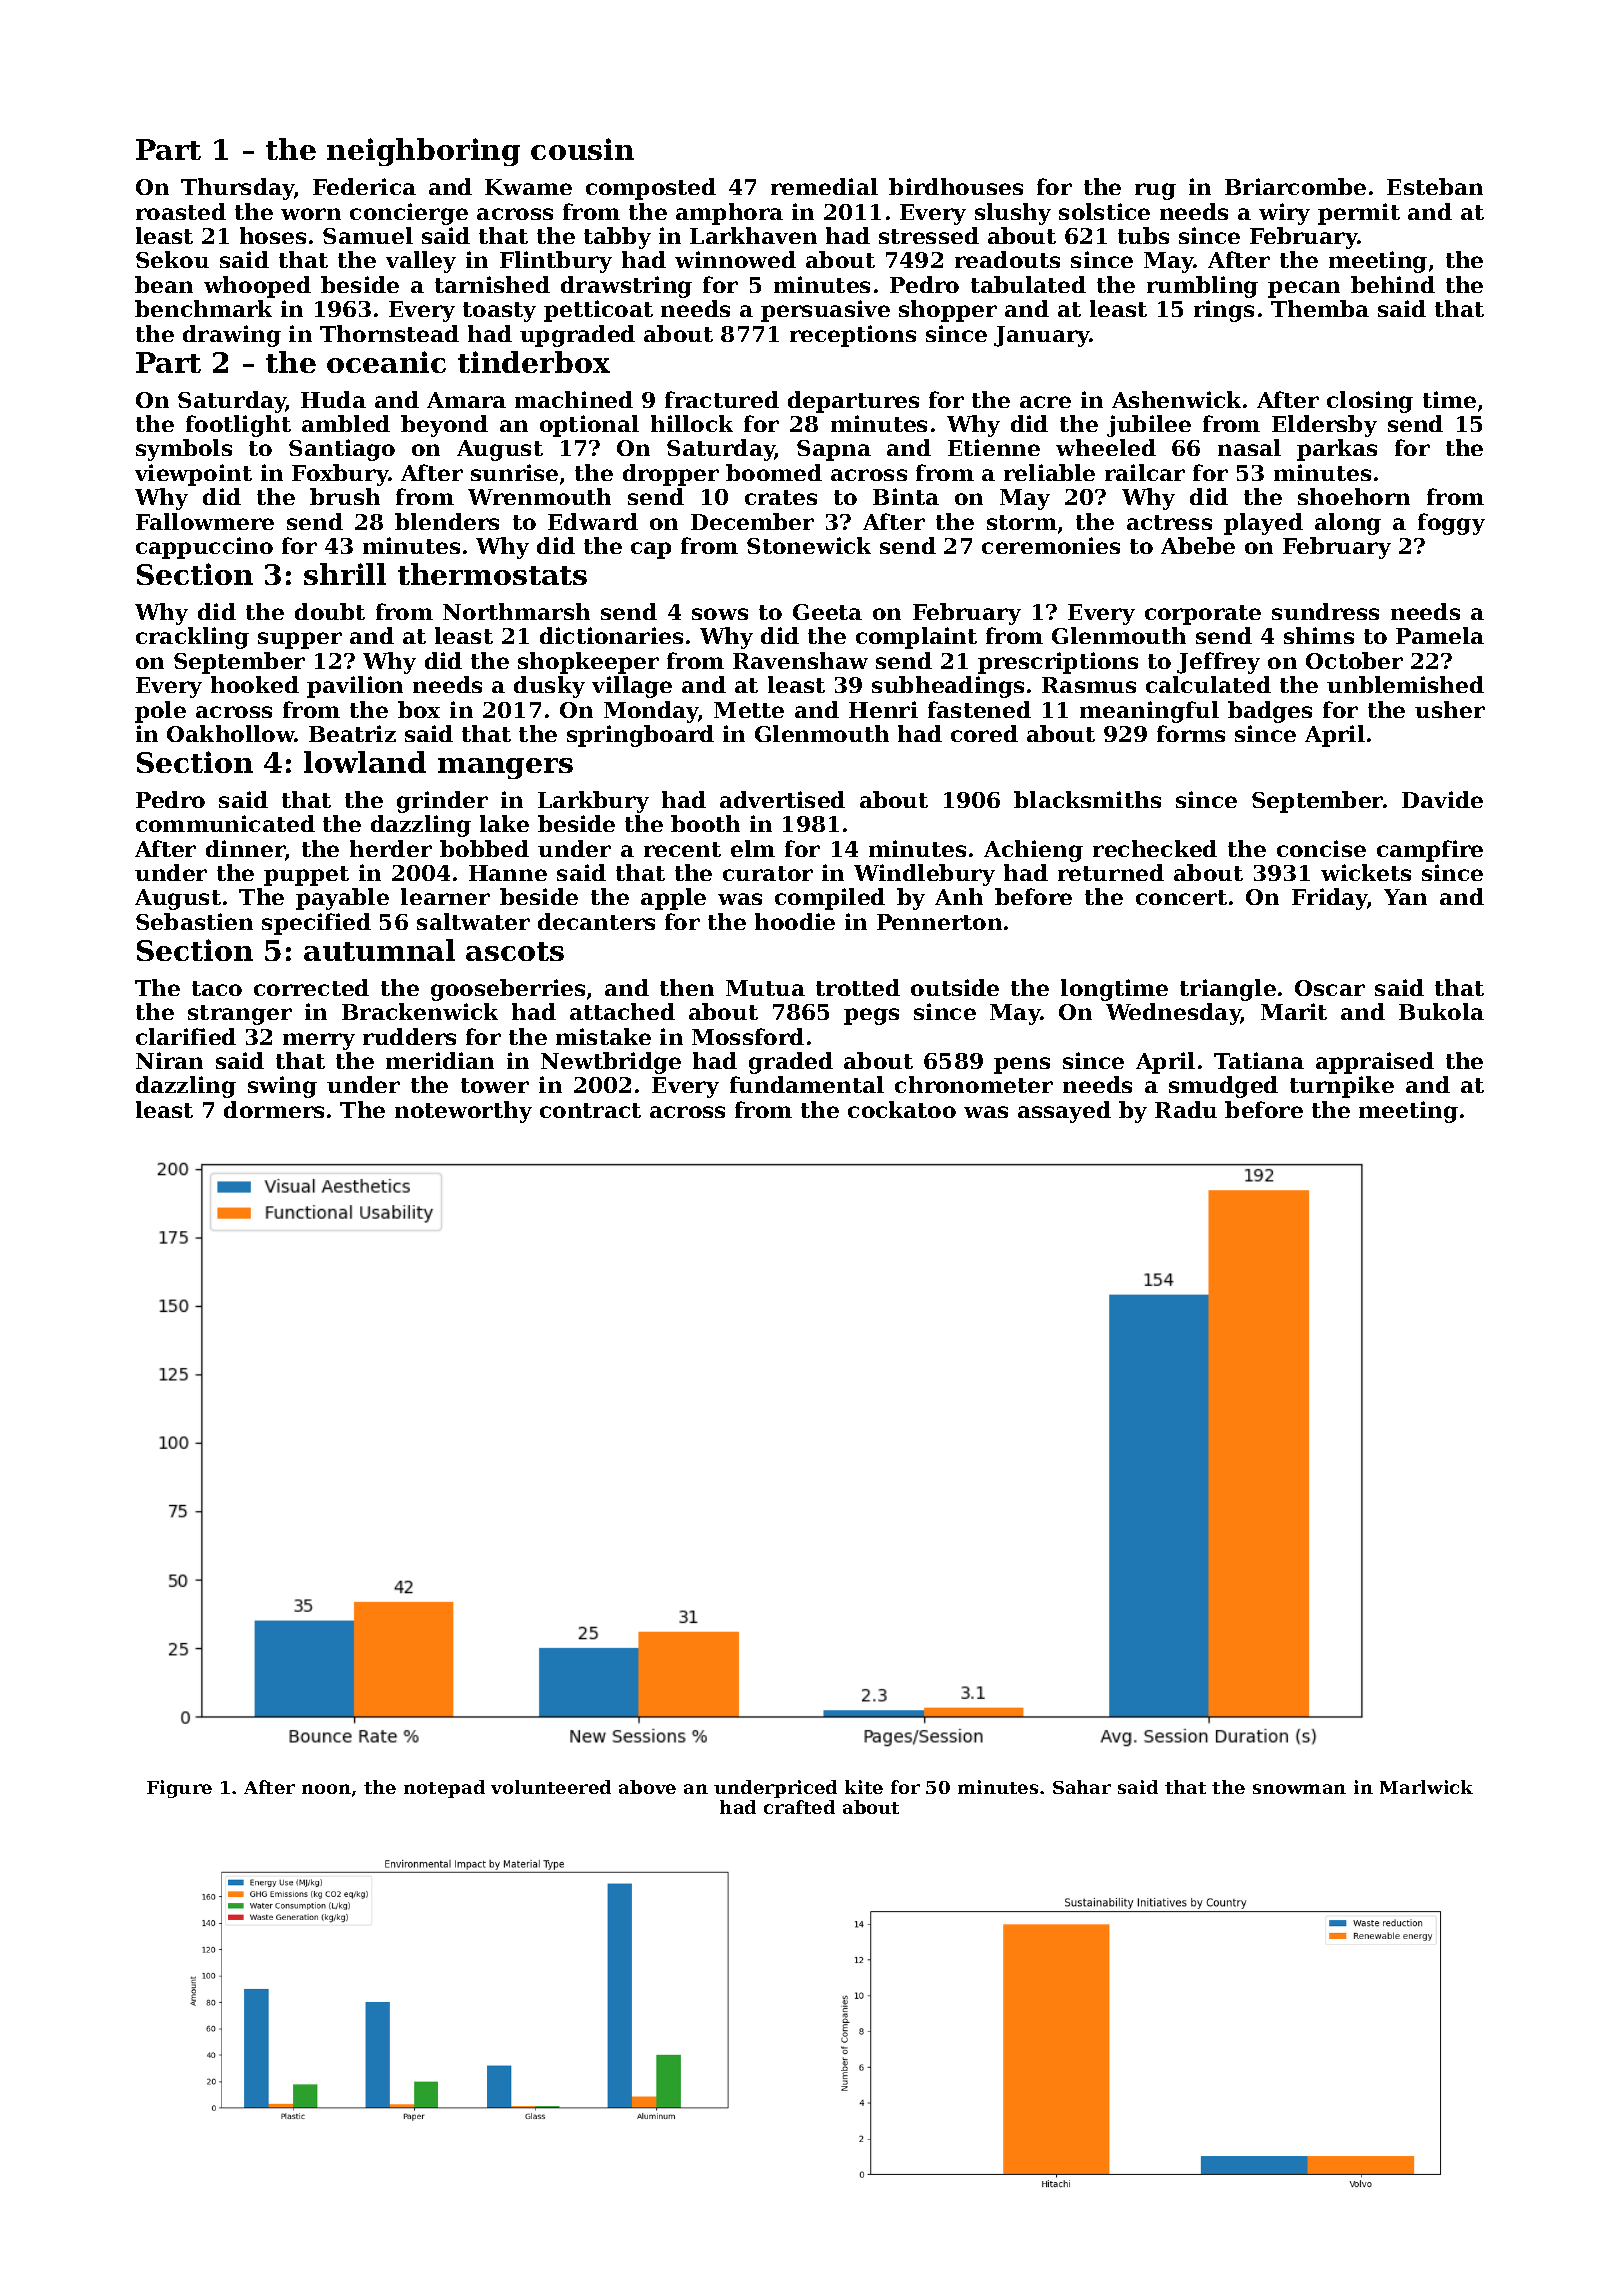 This document has width=1620, height=2292. Describe the element at coordinates (306, 876) in the document. I see `puppet` at that location.
